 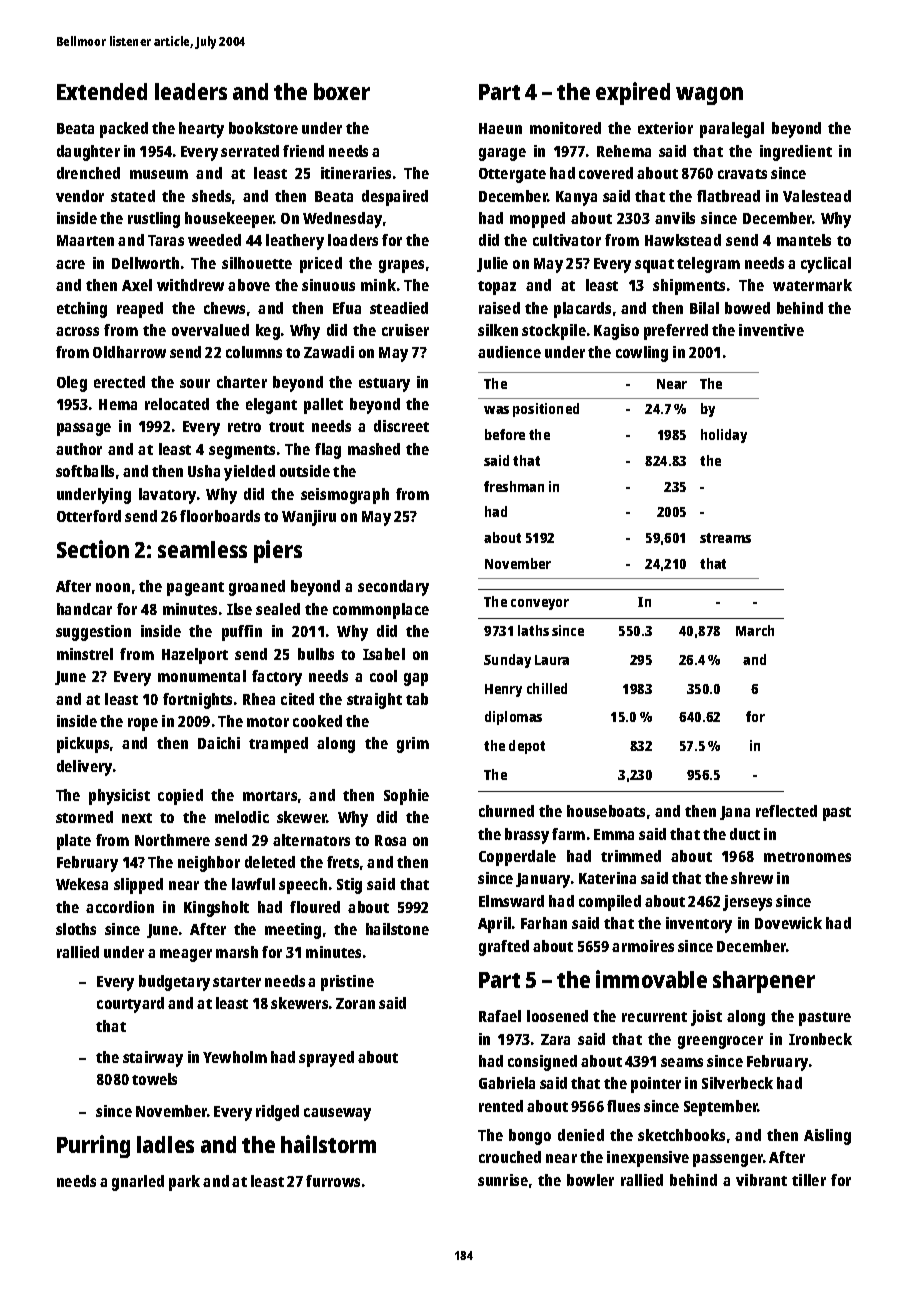 What do you see at coordinates (202, 549) in the image?
I see `seamless` at bounding box center [202, 549].
